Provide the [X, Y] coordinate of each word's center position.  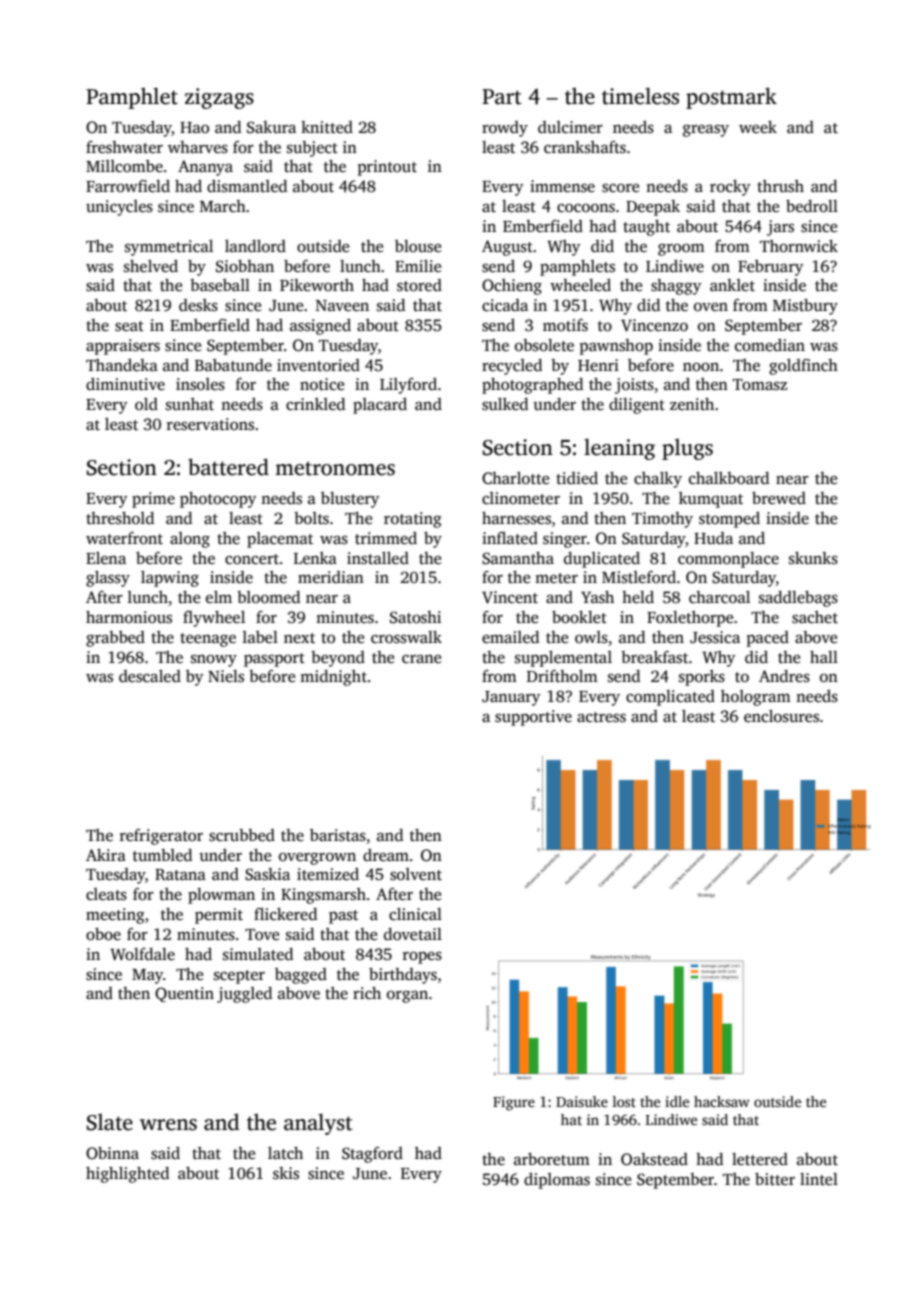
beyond [338, 659]
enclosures [781, 716]
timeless [640, 96]
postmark [731, 98]
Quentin [184, 994]
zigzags [219, 98]
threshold [120, 518]
